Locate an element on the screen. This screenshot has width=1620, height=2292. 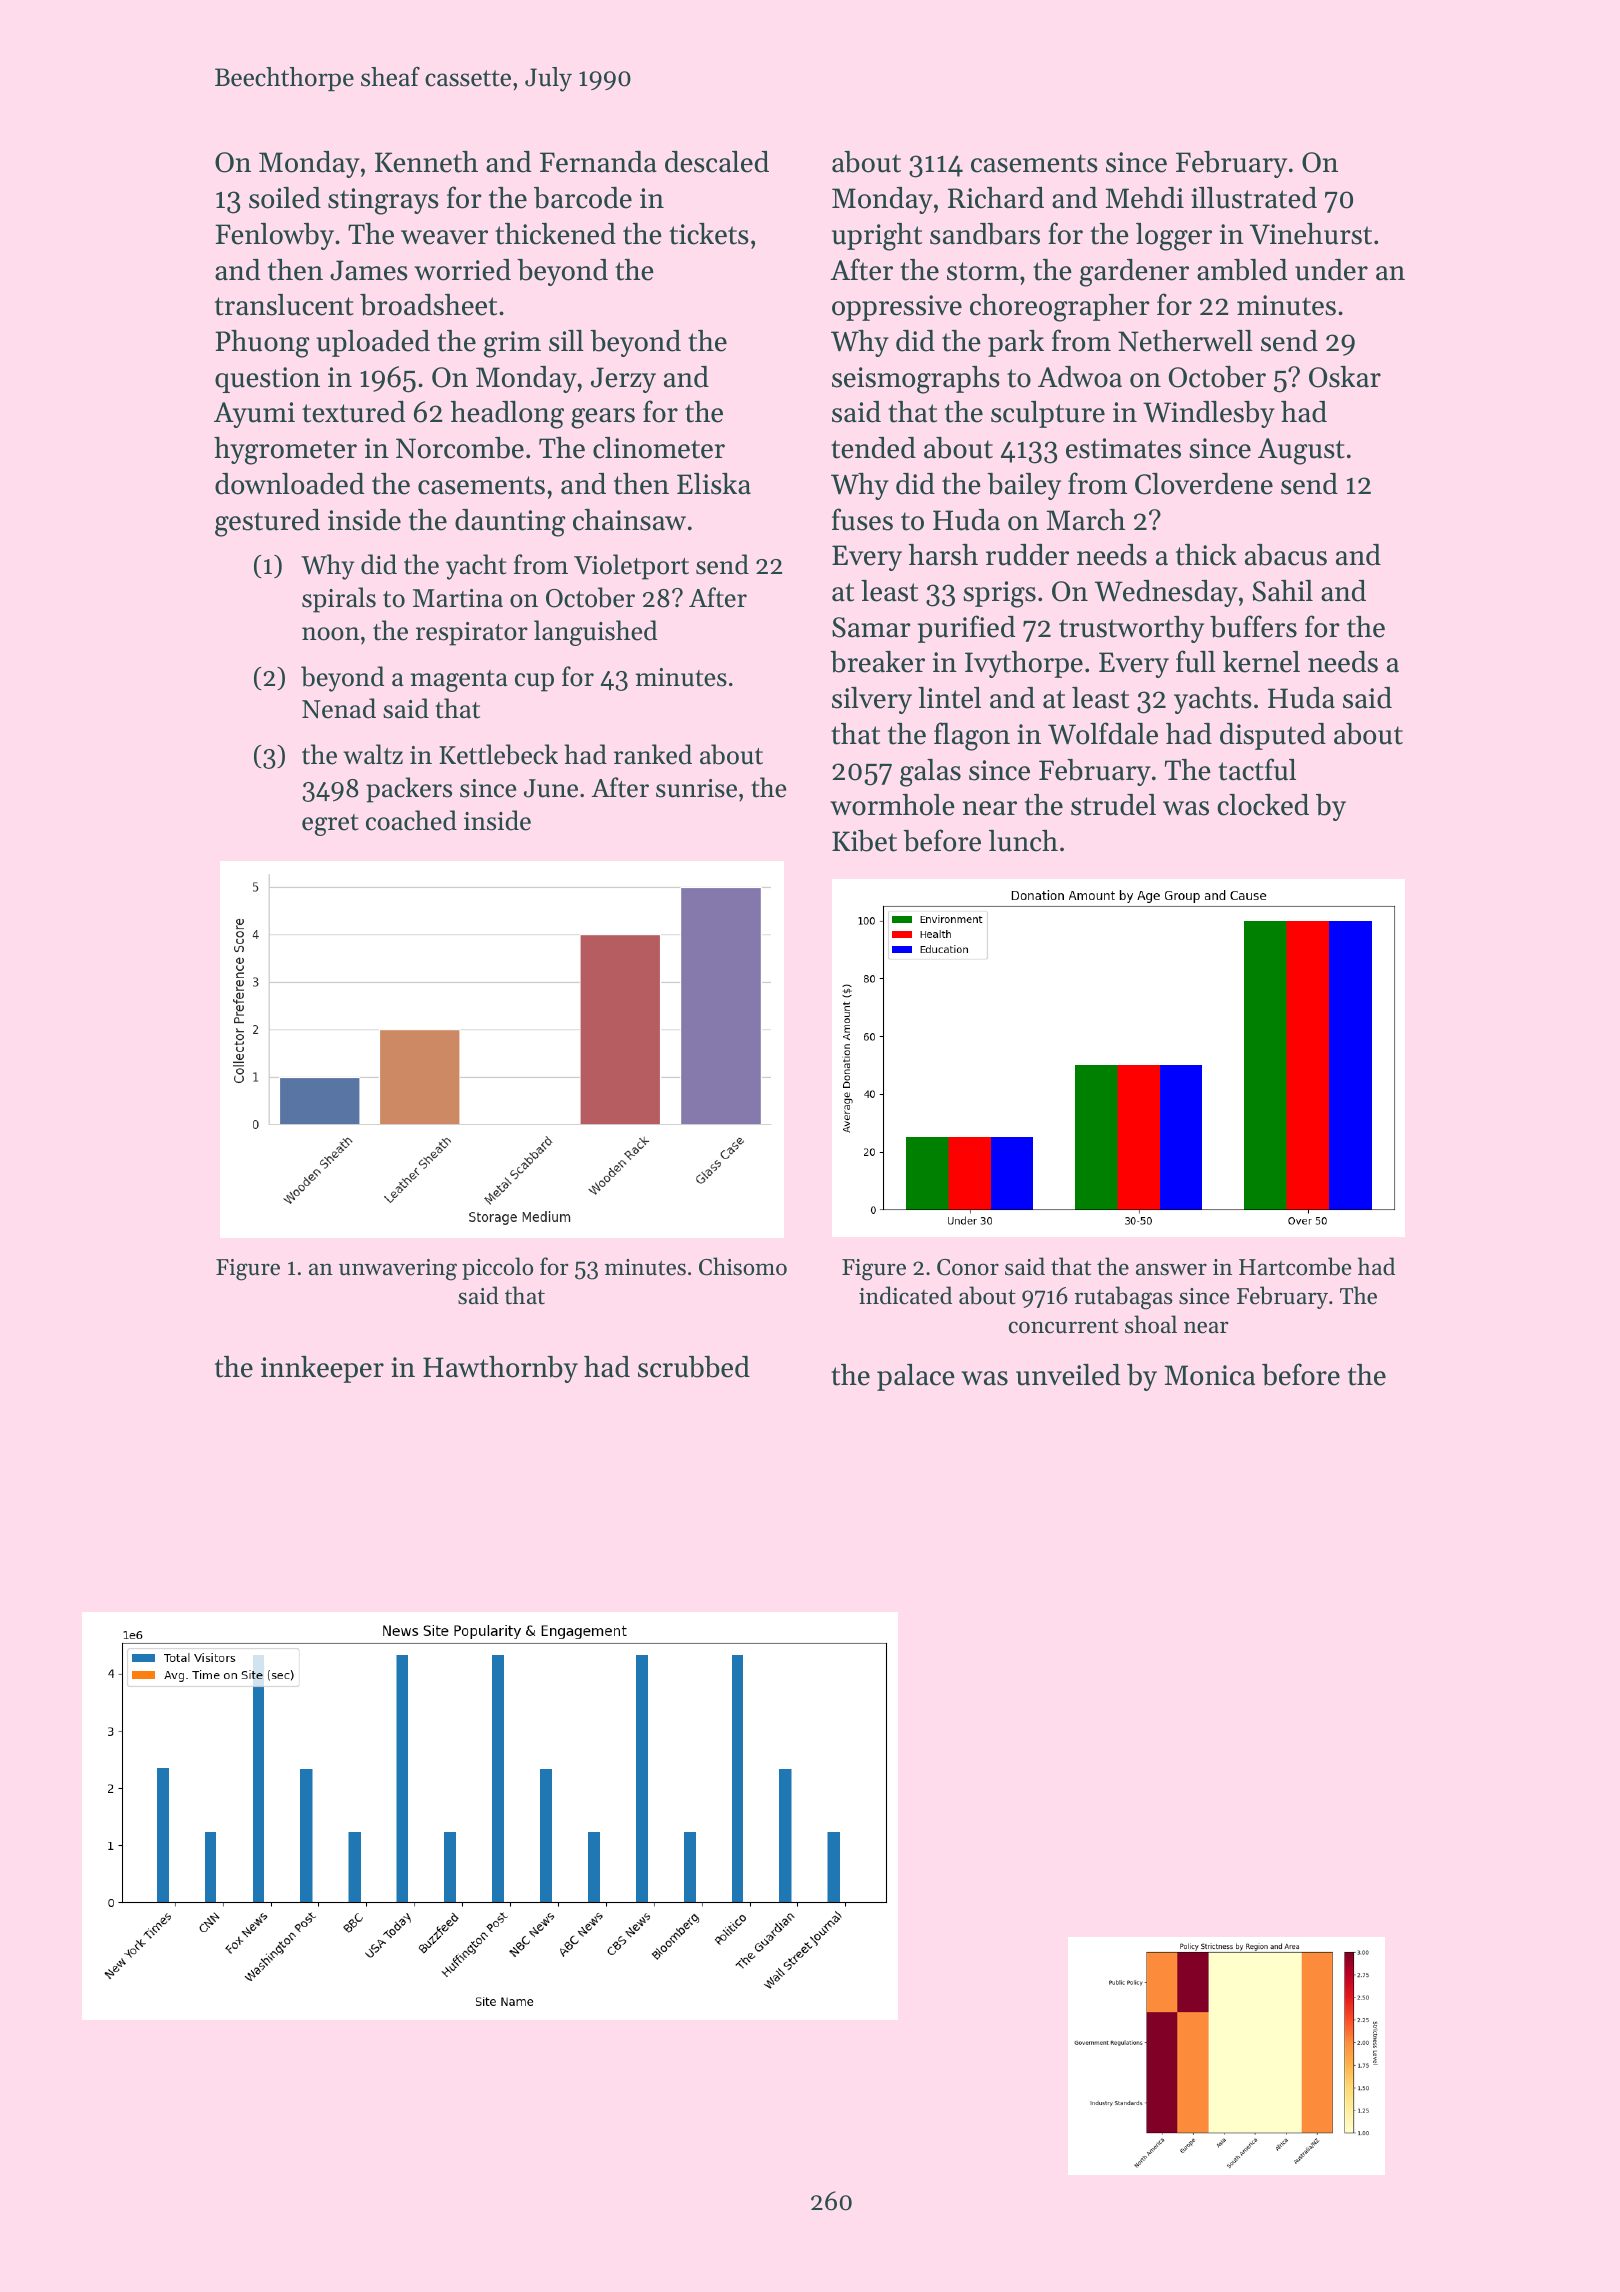
logger is located at coordinates (1174, 237).
